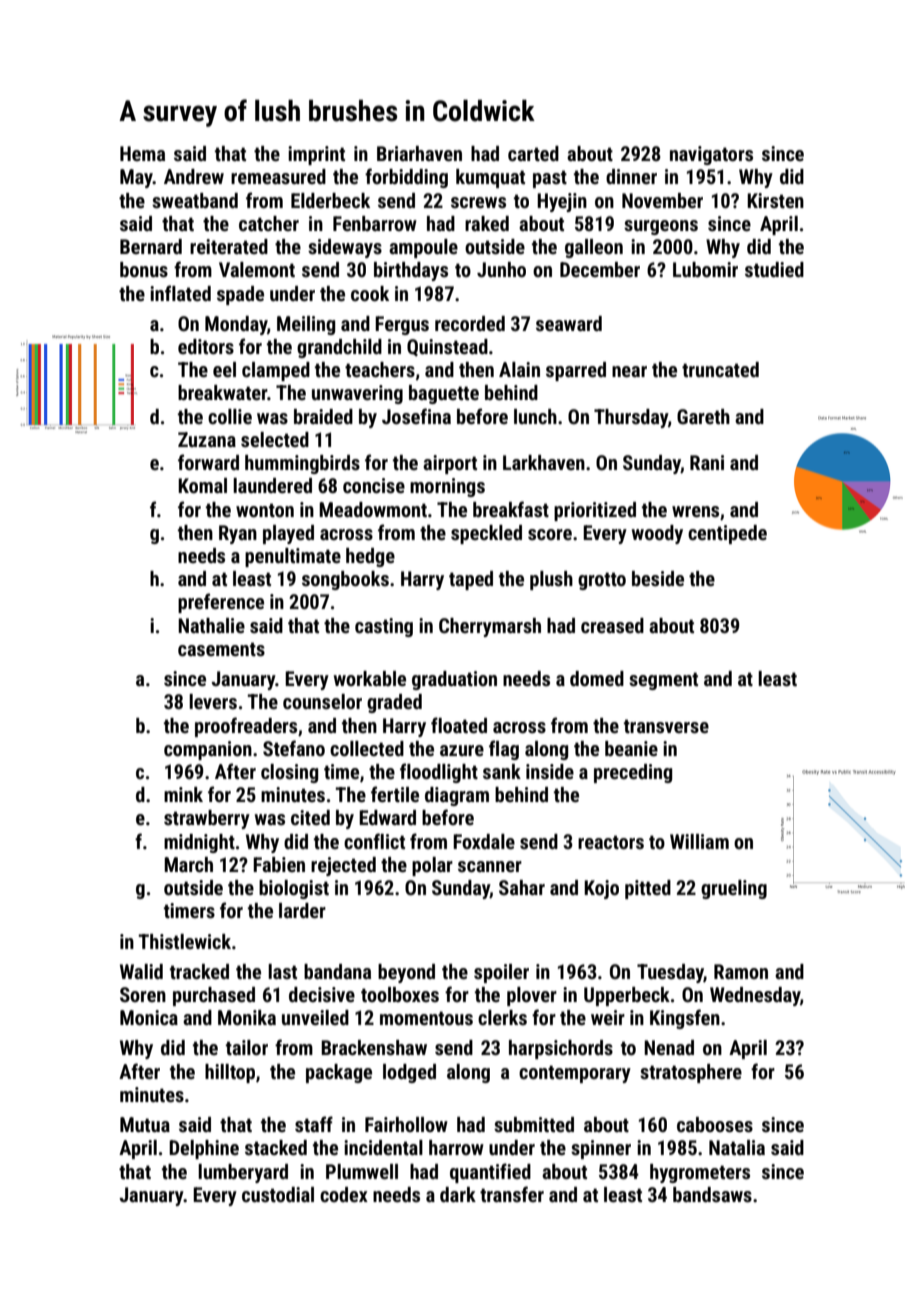  What do you see at coordinates (384, 627) in the document?
I see `casting` at bounding box center [384, 627].
